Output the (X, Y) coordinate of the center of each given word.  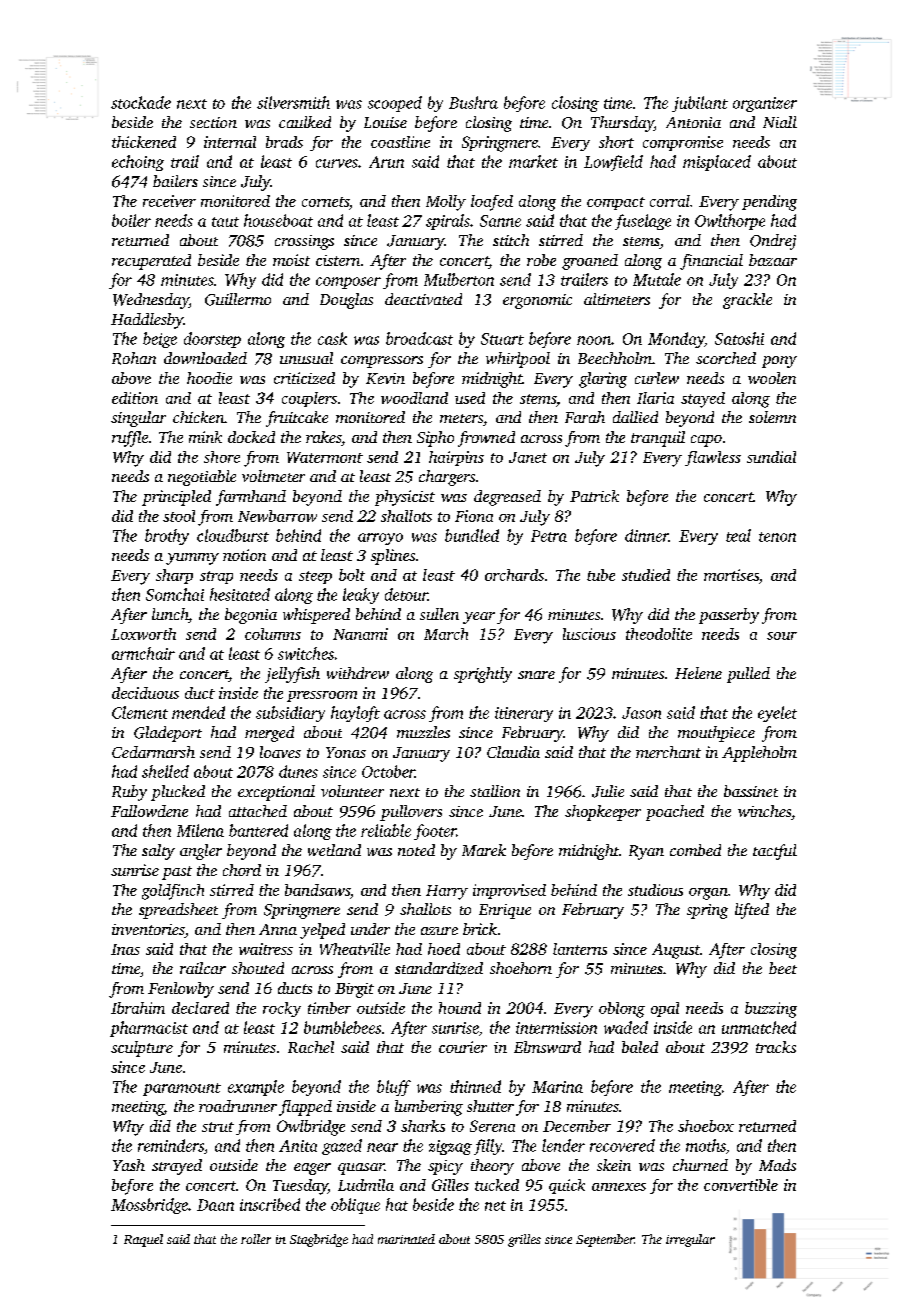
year (479, 618)
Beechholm (615, 358)
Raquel (143, 1240)
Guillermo (238, 299)
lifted (752, 911)
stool (179, 516)
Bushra (473, 102)
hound (460, 1008)
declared (200, 1008)
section (213, 122)
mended (198, 712)
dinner (646, 535)
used (470, 398)
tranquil (658, 439)
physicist (405, 498)
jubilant (700, 104)
